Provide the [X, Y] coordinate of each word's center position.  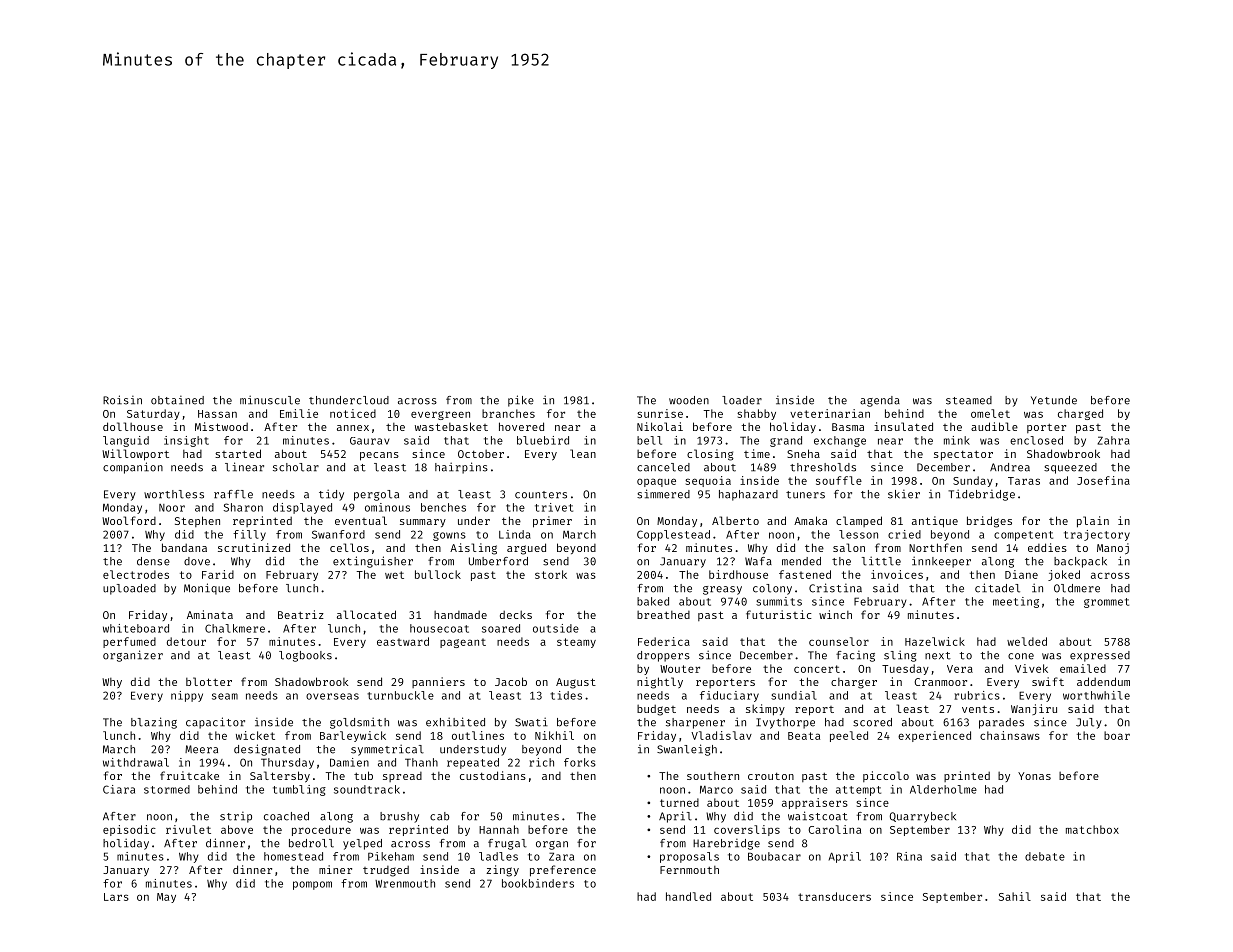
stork [551, 574]
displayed [302, 508]
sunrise [660, 413]
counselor [839, 641]
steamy [576, 643]
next [938, 656]
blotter [209, 681]
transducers [834, 896]
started [238, 453]
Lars [116, 897]
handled [688, 896]
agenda [880, 401]
